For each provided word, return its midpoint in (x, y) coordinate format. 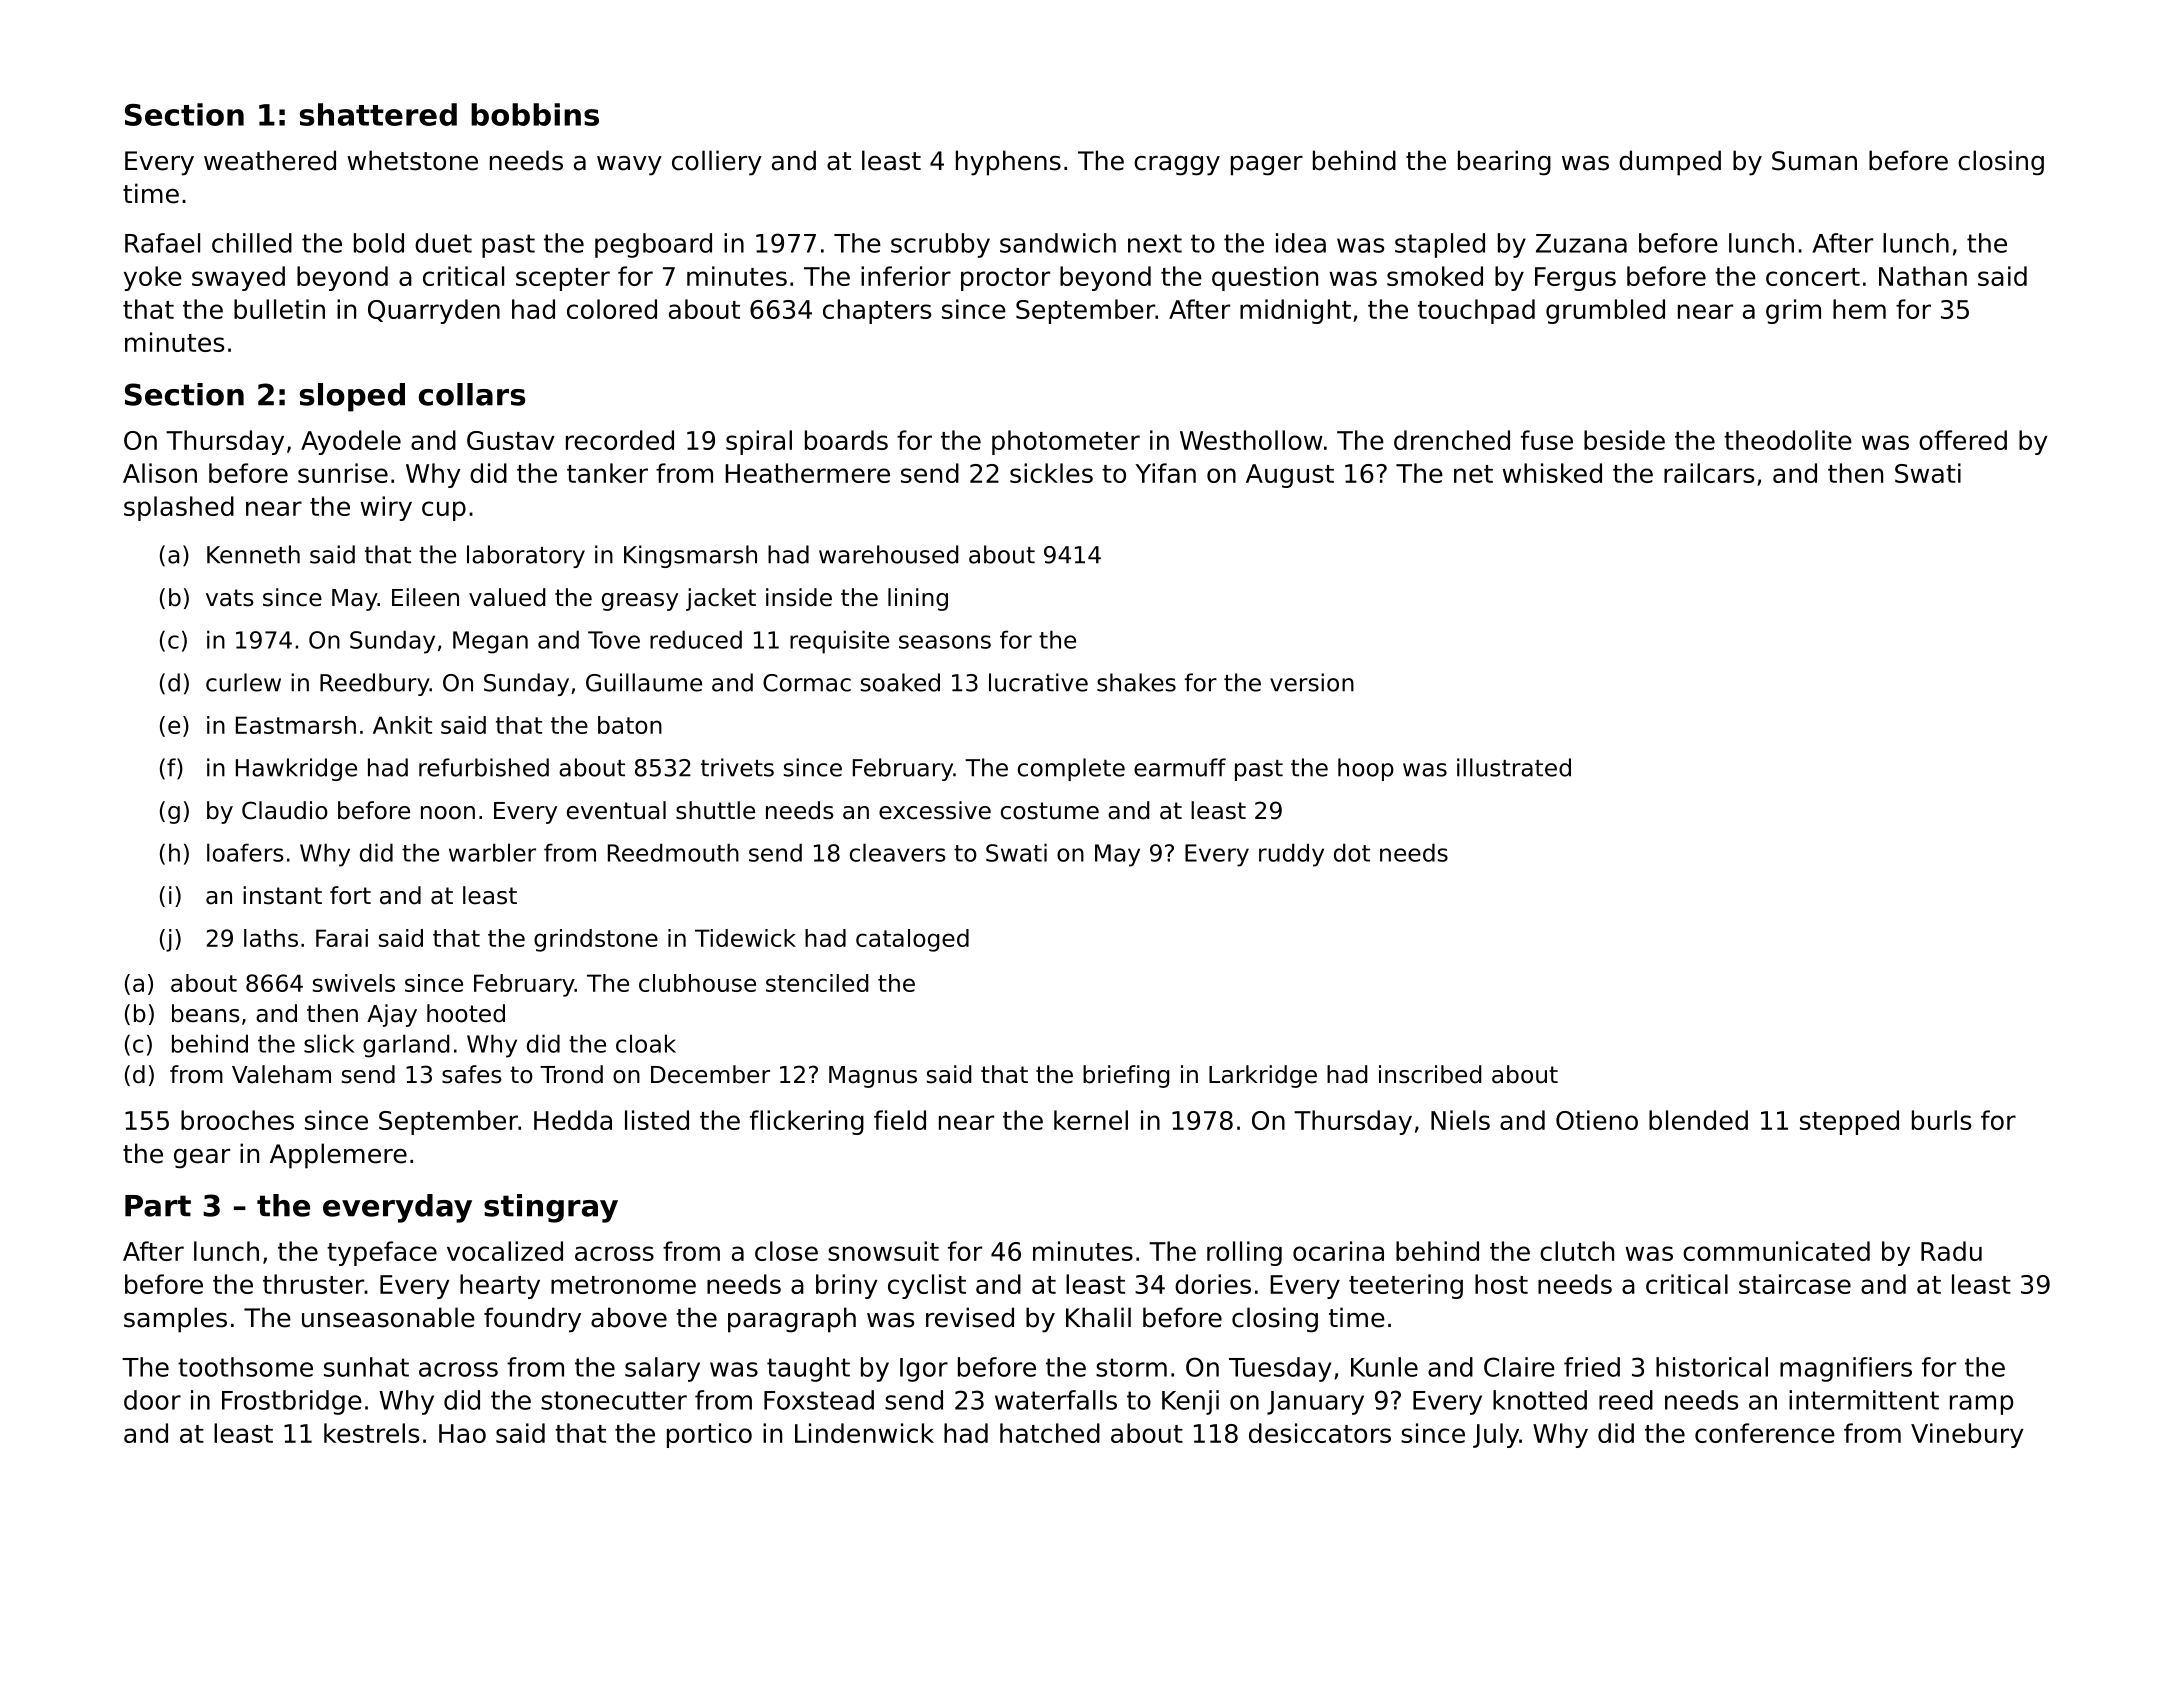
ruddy (1291, 855)
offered (1963, 440)
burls (1941, 1120)
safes (472, 1074)
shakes (1136, 682)
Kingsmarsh (690, 556)
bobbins (535, 114)
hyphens (1008, 163)
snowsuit (883, 1251)
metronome (623, 1285)
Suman (1814, 161)
